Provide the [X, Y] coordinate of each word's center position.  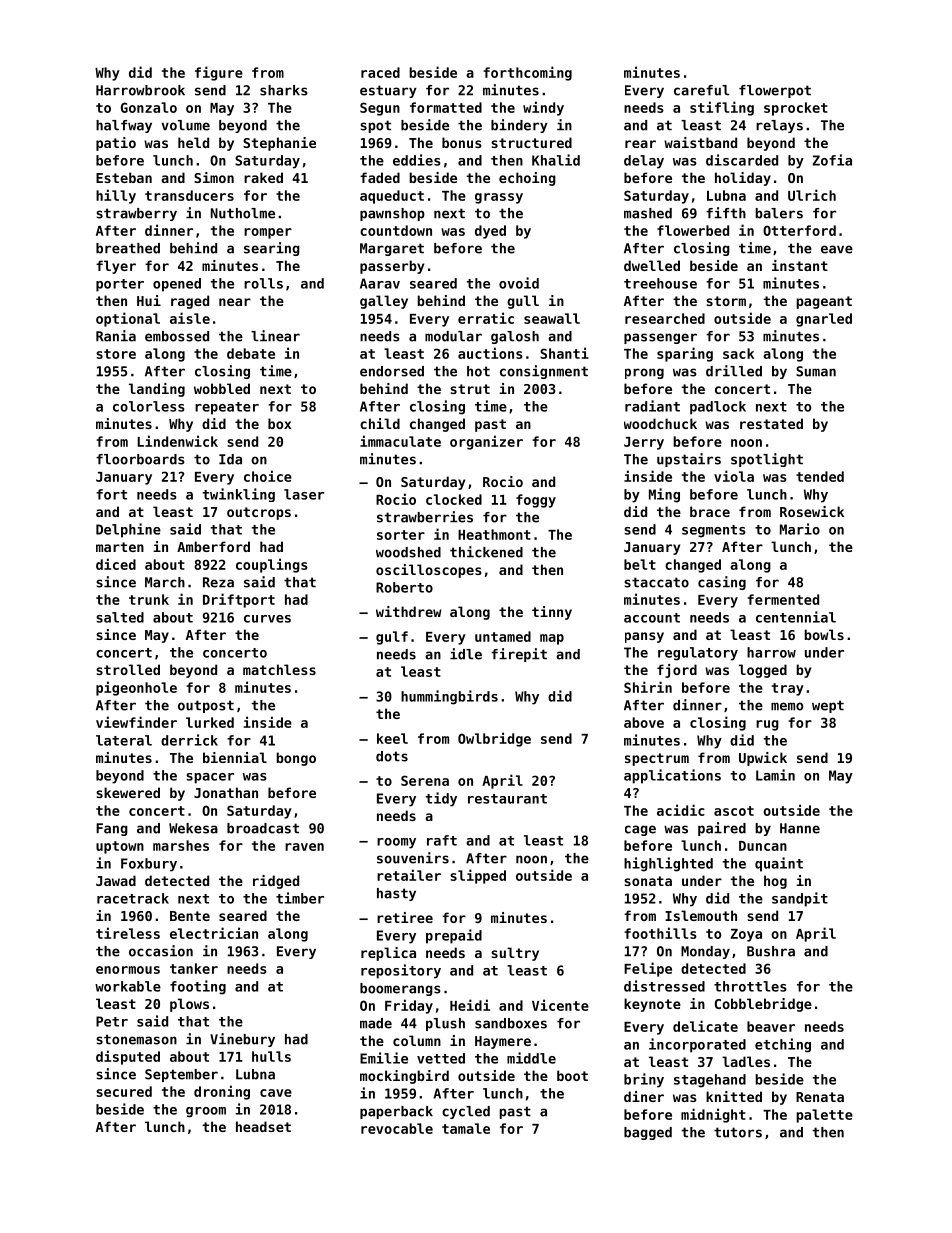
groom [206, 1112]
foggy [536, 501]
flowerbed [693, 230]
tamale [466, 1128]
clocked [454, 499]
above [644, 722]
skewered [128, 792]
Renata [820, 1097]
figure [219, 73]
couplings [272, 565]
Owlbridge [494, 739]
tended [820, 476]
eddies [417, 160]
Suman [816, 371]
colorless [149, 406]
